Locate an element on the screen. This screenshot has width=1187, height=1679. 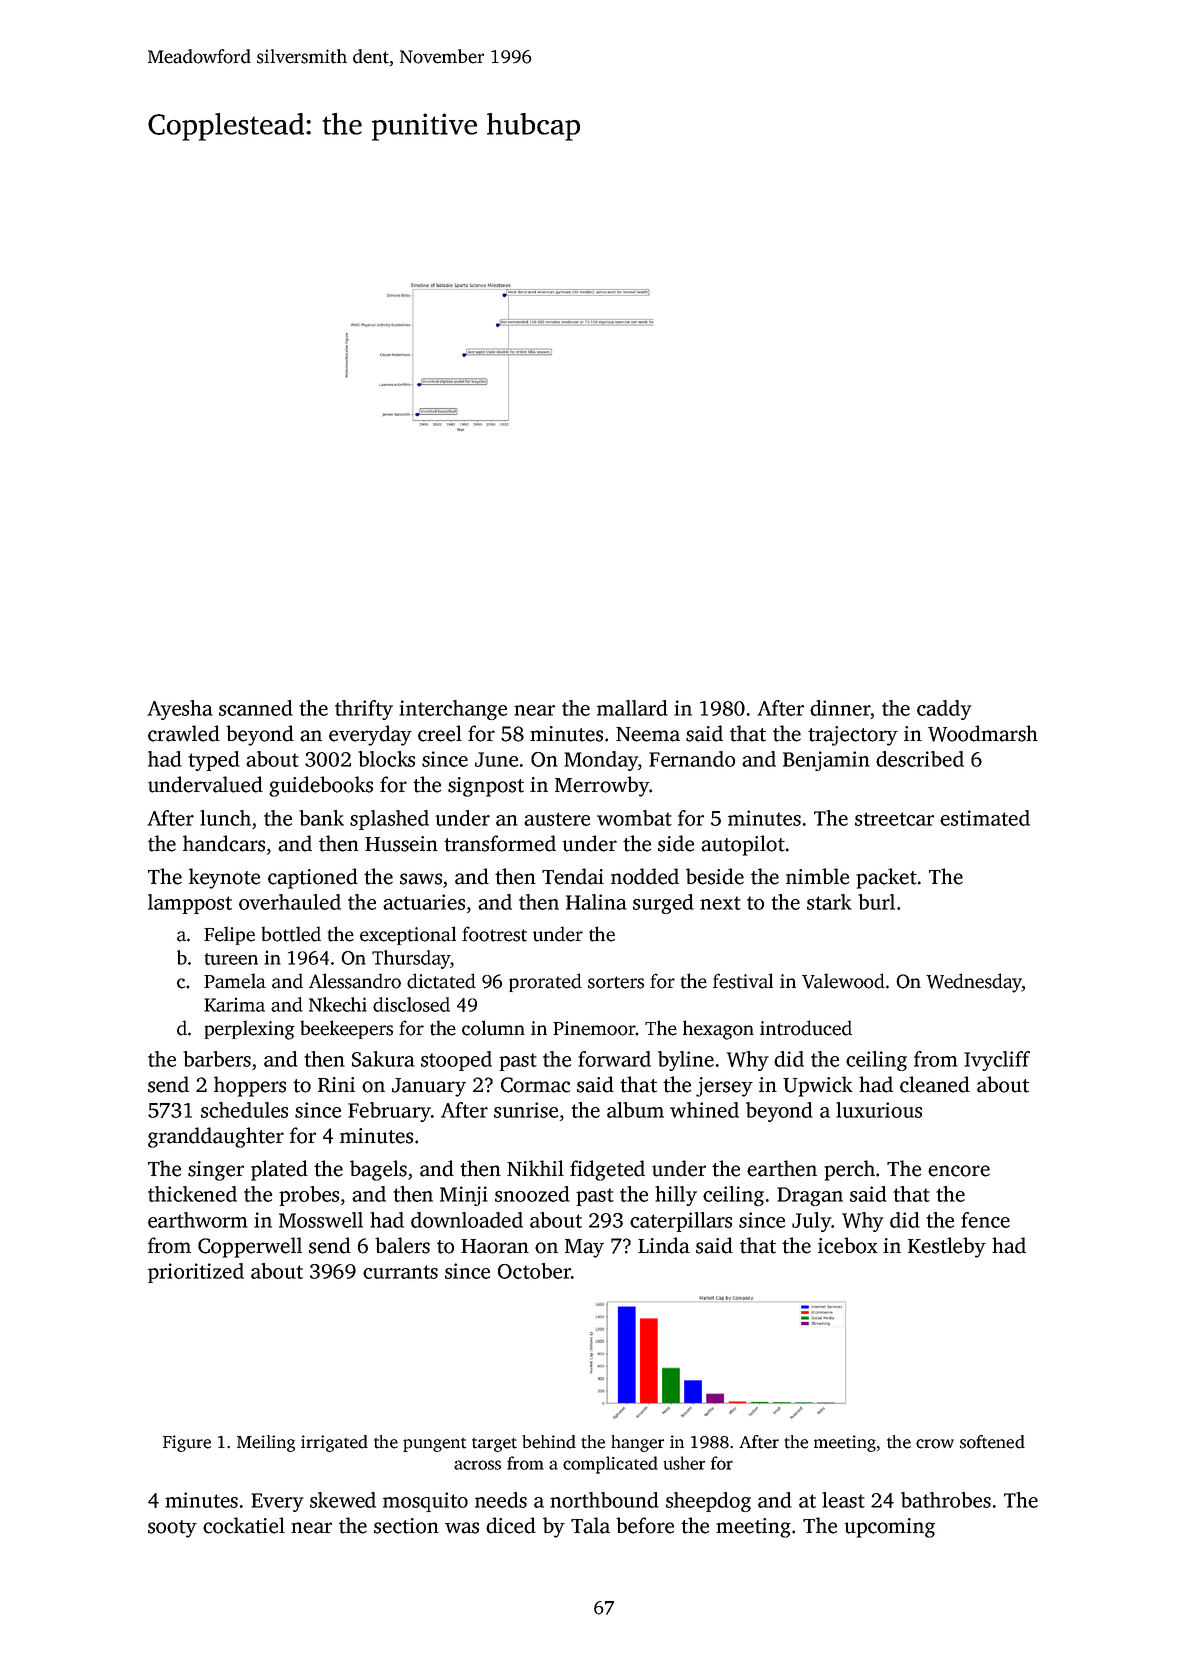
Woodmarsh is located at coordinates (983, 733).
